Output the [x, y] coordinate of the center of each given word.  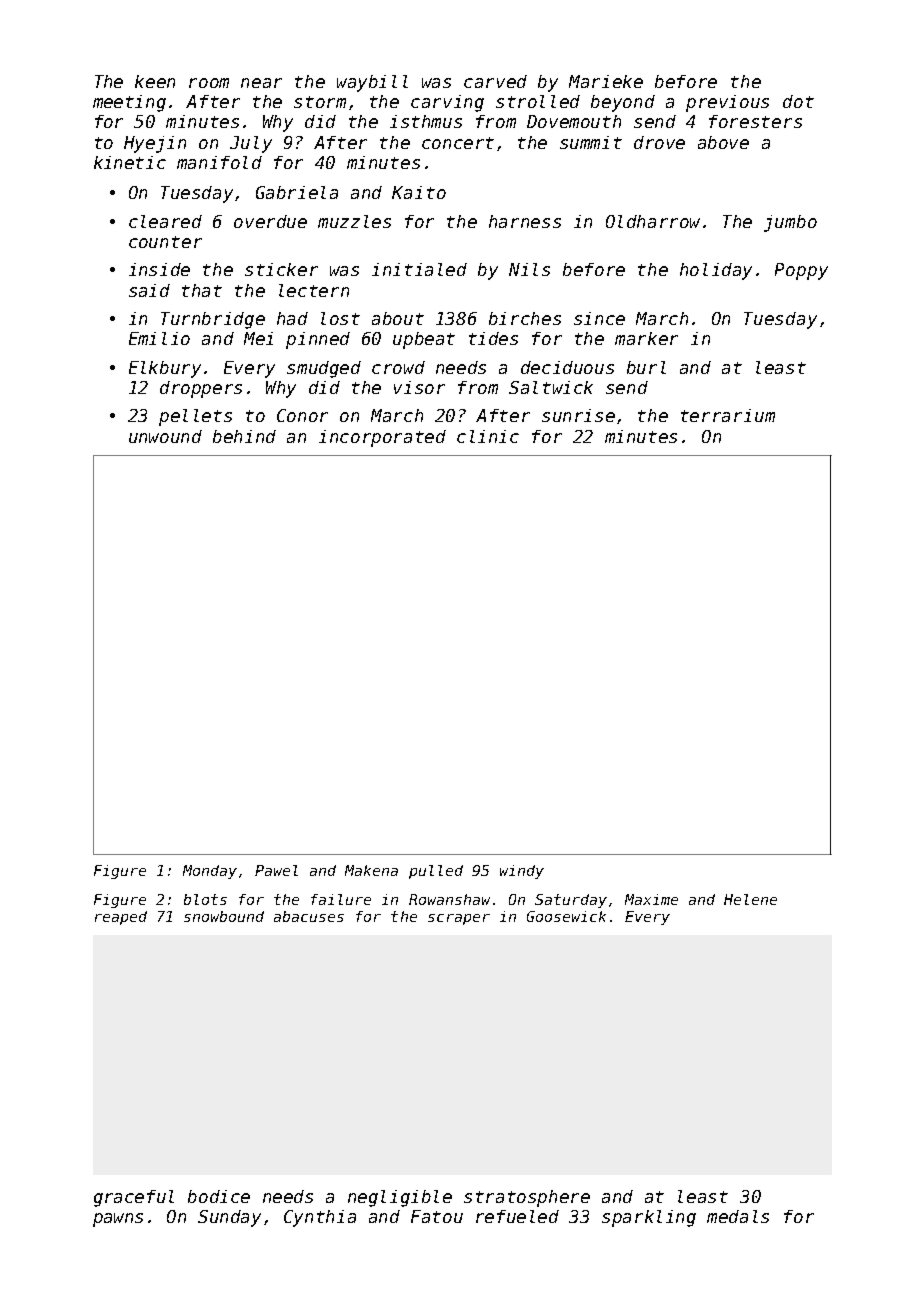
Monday [210, 872]
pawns [118, 1220]
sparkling [649, 1218]
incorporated [382, 438]
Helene [750, 899]
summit [591, 142]
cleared [165, 221]
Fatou [437, 1216]
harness [525, 221]
